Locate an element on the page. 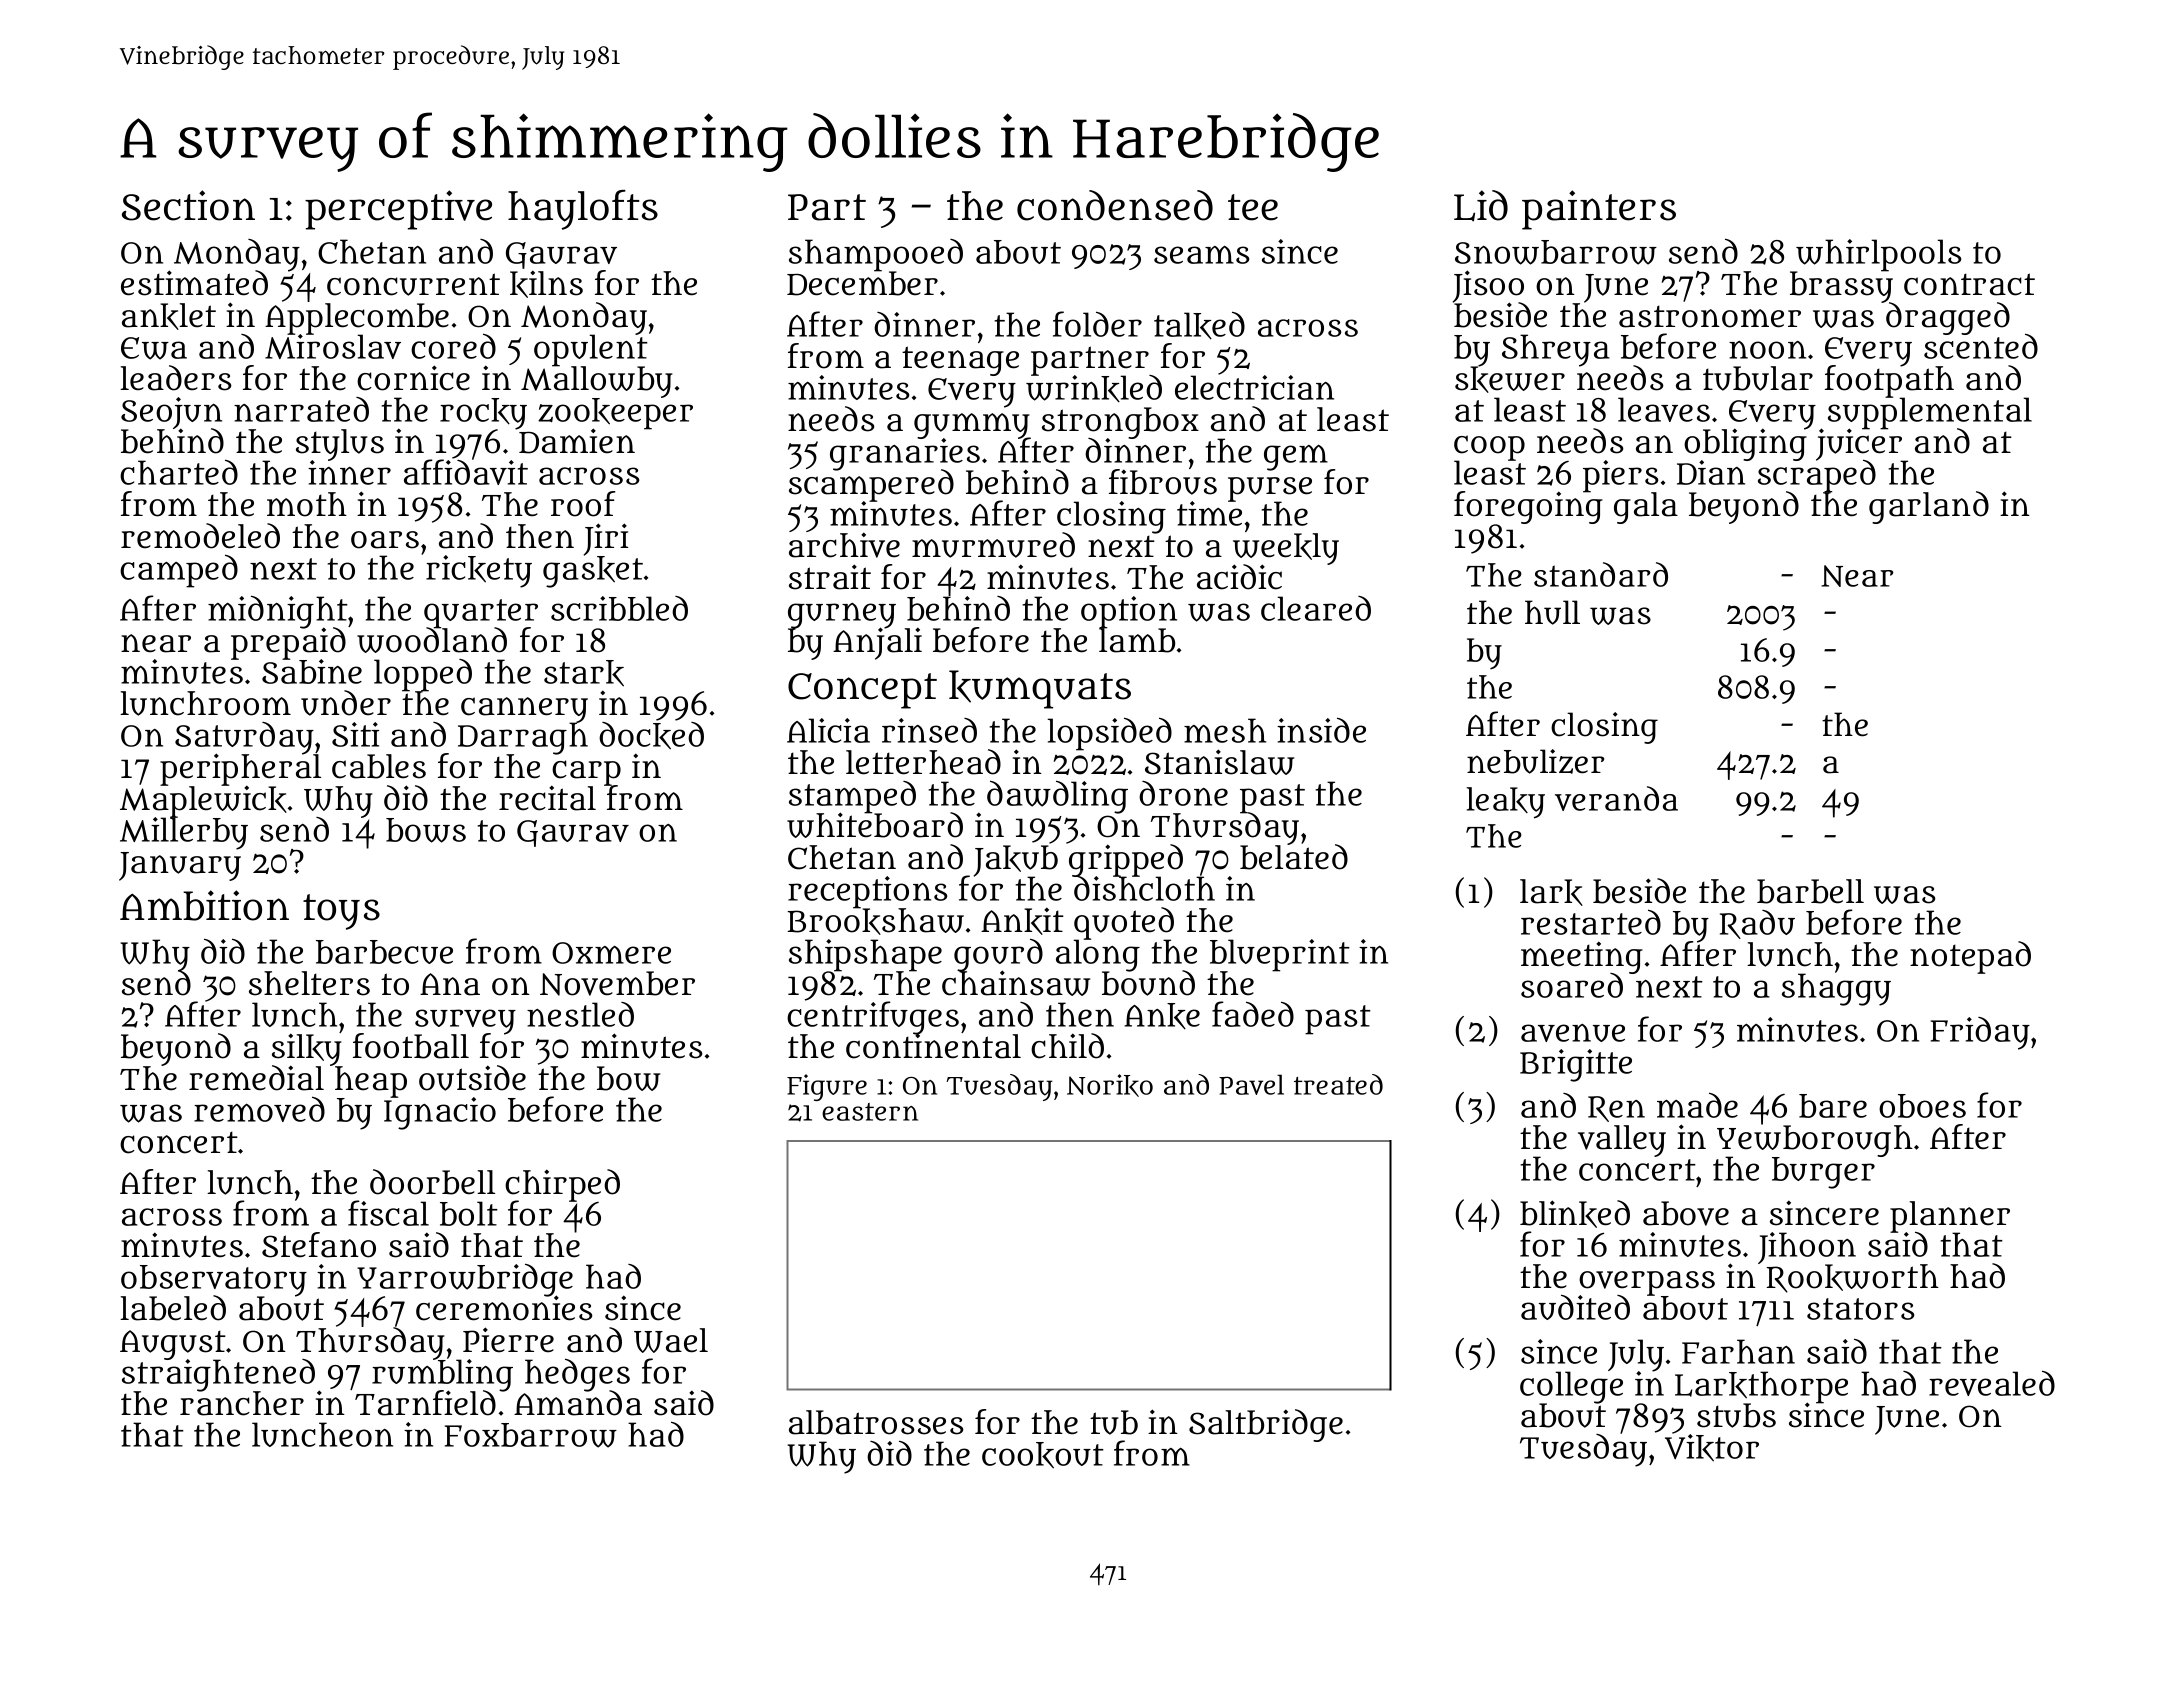 The image size is (2178, 1683). albatrosses is located at coordinates (876, 1422).
